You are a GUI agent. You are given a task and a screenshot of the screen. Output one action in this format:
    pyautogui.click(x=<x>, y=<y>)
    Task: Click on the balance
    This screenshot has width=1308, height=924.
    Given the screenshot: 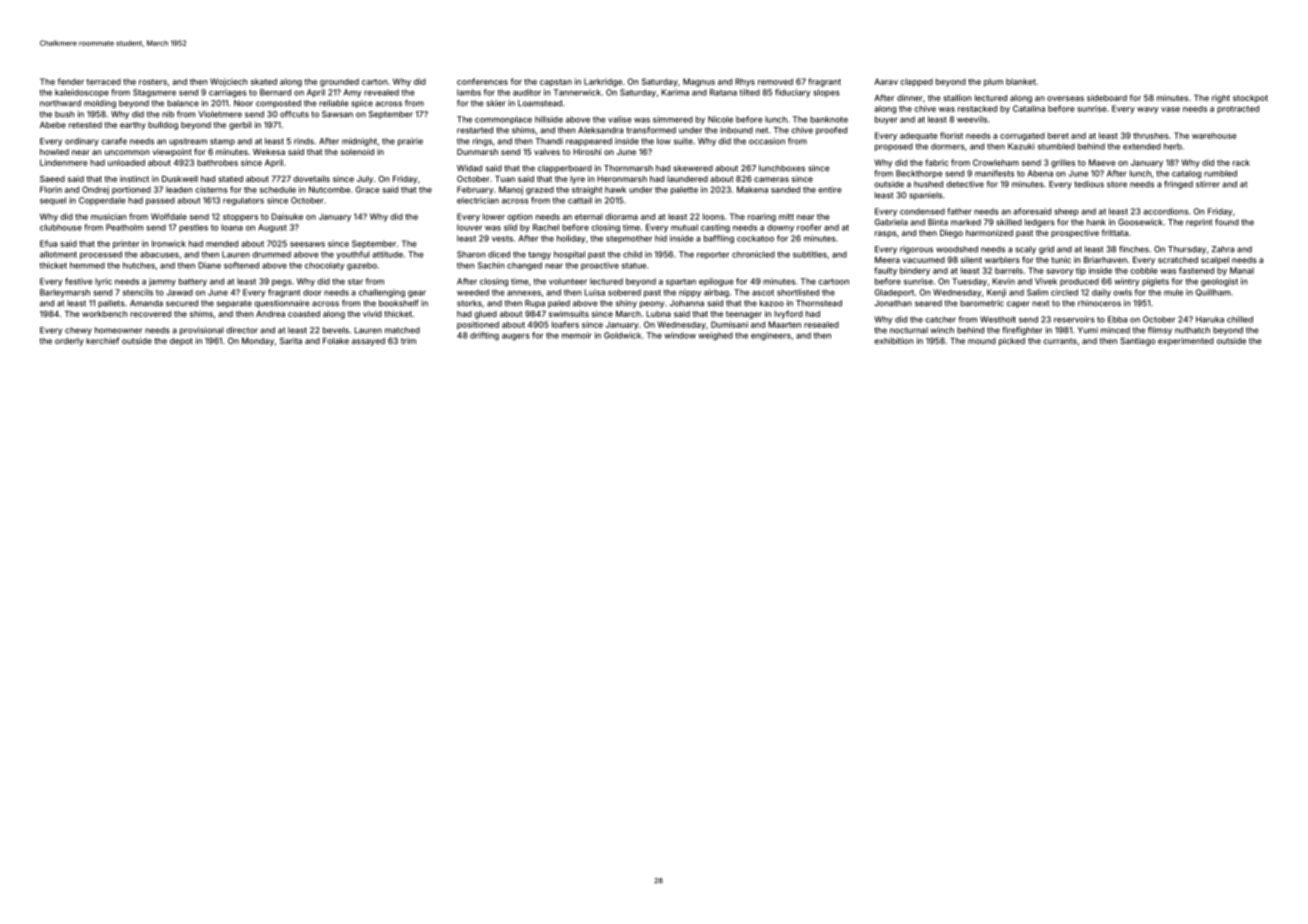 What is the action you would take?
    pyautogui.click(x=183, y=103)
